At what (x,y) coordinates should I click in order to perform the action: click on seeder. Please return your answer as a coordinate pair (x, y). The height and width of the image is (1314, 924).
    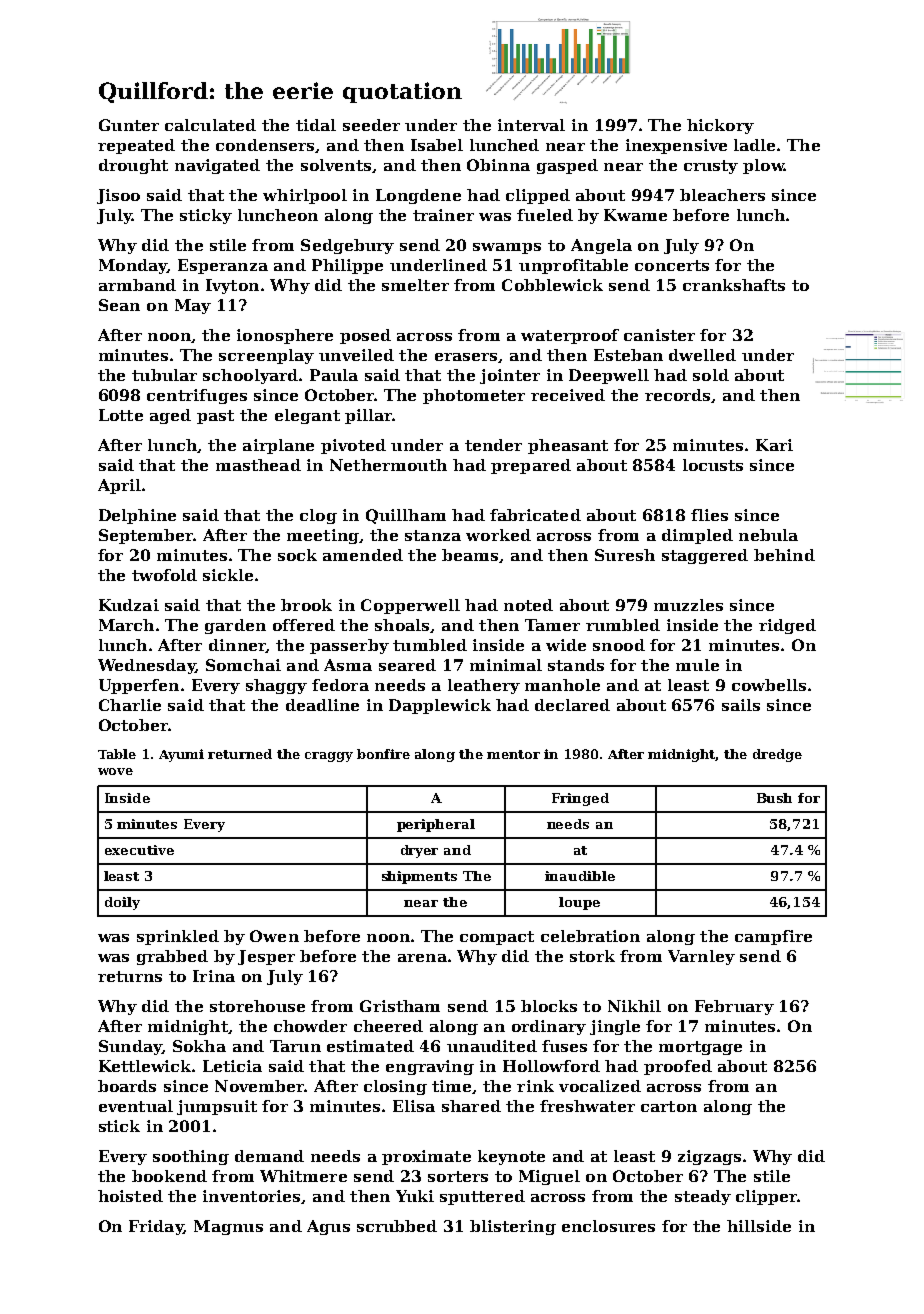
    Looking at the image, I should click on (371, 125).
